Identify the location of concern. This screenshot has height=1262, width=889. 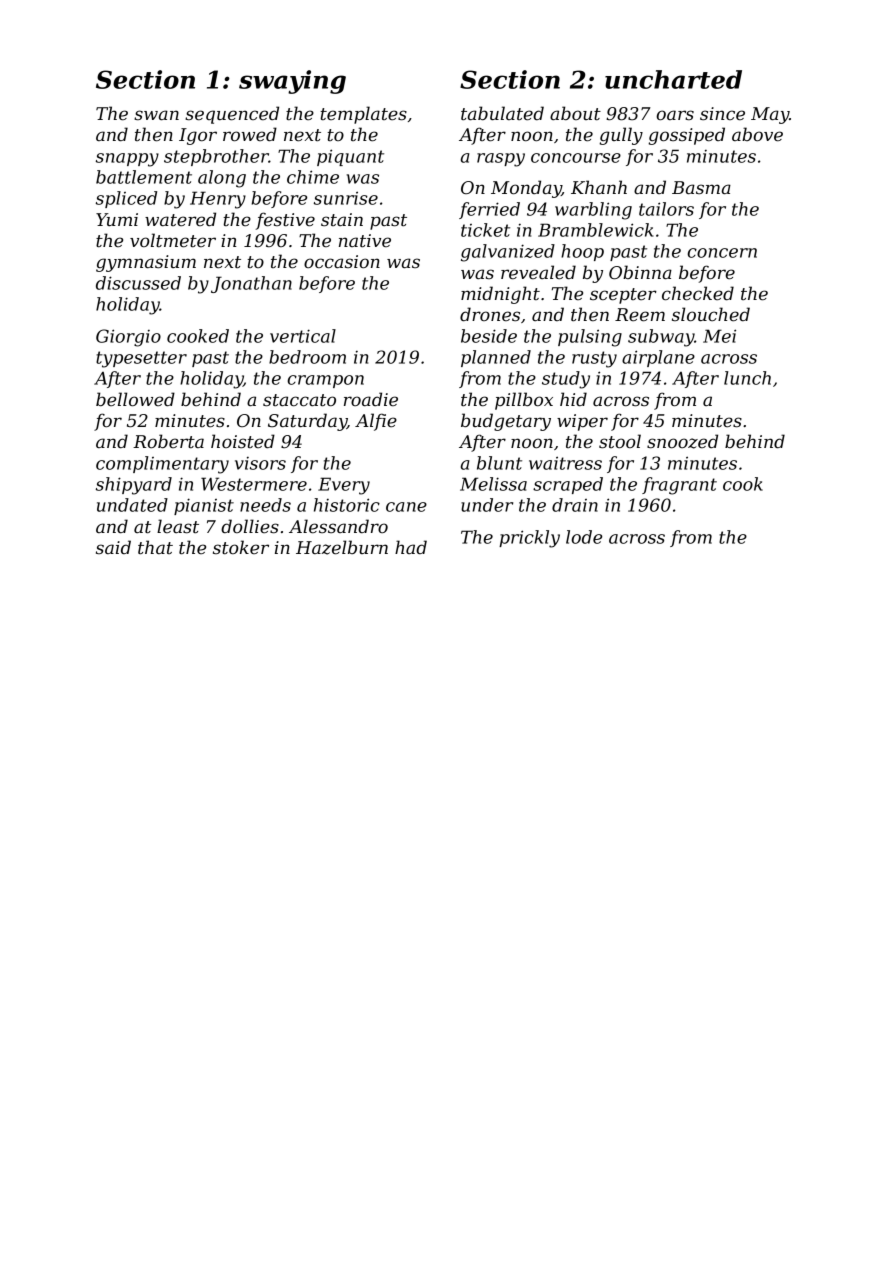
(722, 253).
